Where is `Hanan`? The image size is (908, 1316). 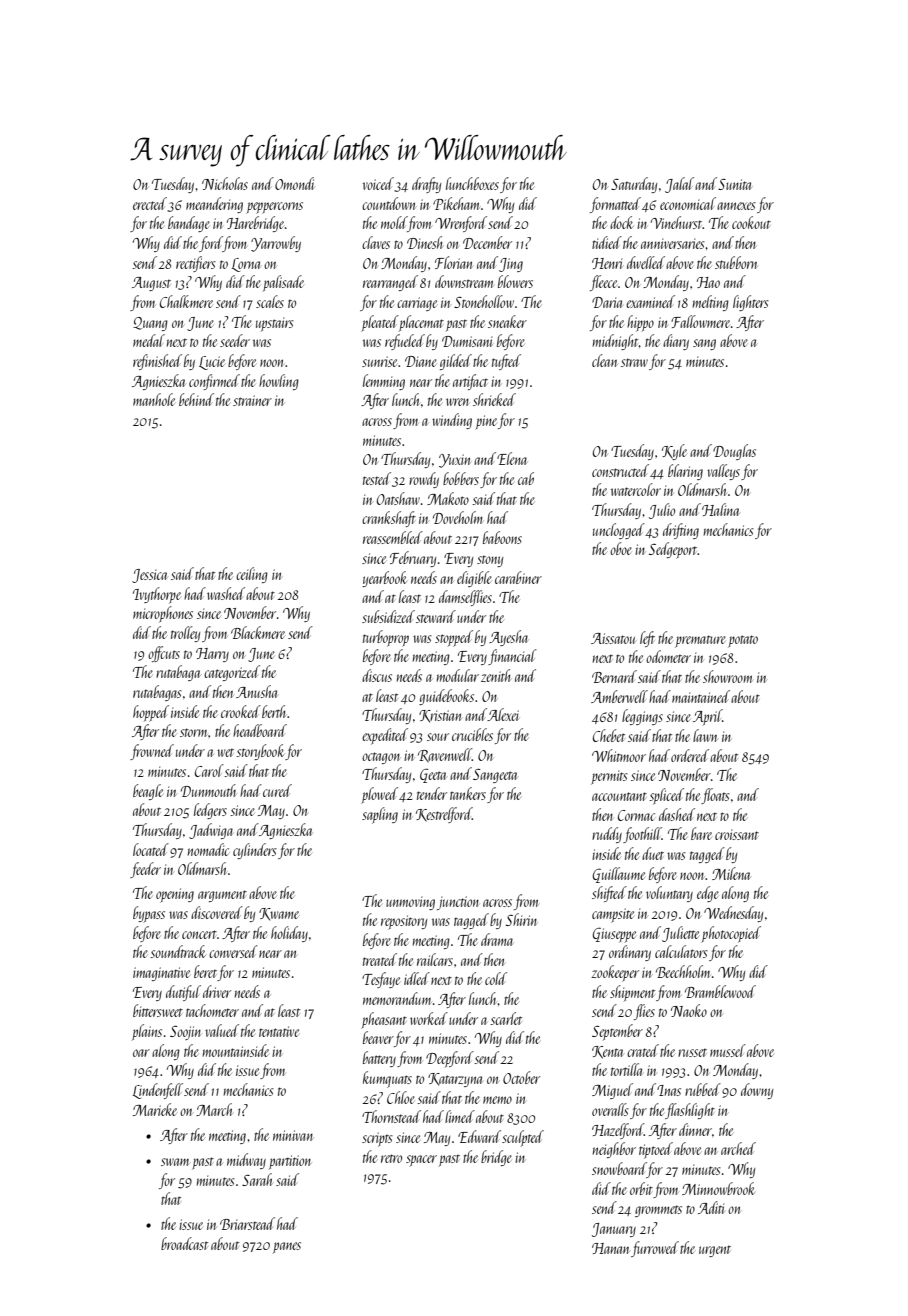 Hanan is located at coordinates (611, 1248).
